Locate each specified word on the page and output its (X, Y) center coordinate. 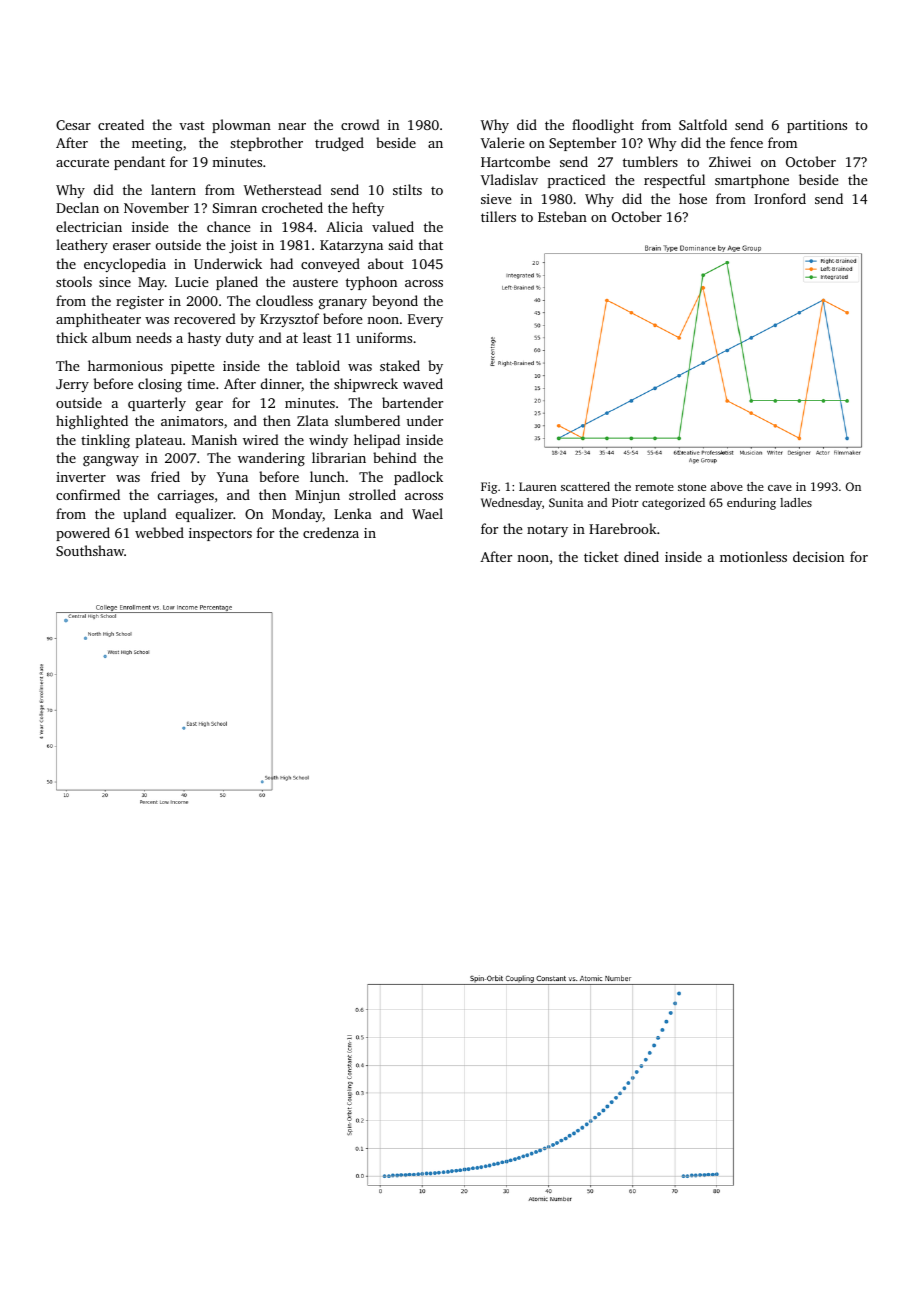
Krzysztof (289, 320)
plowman (241, 126)
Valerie (502, 142)
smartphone (752, 181)
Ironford (780, 198)
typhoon (371, 283)
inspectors (220, 534)
